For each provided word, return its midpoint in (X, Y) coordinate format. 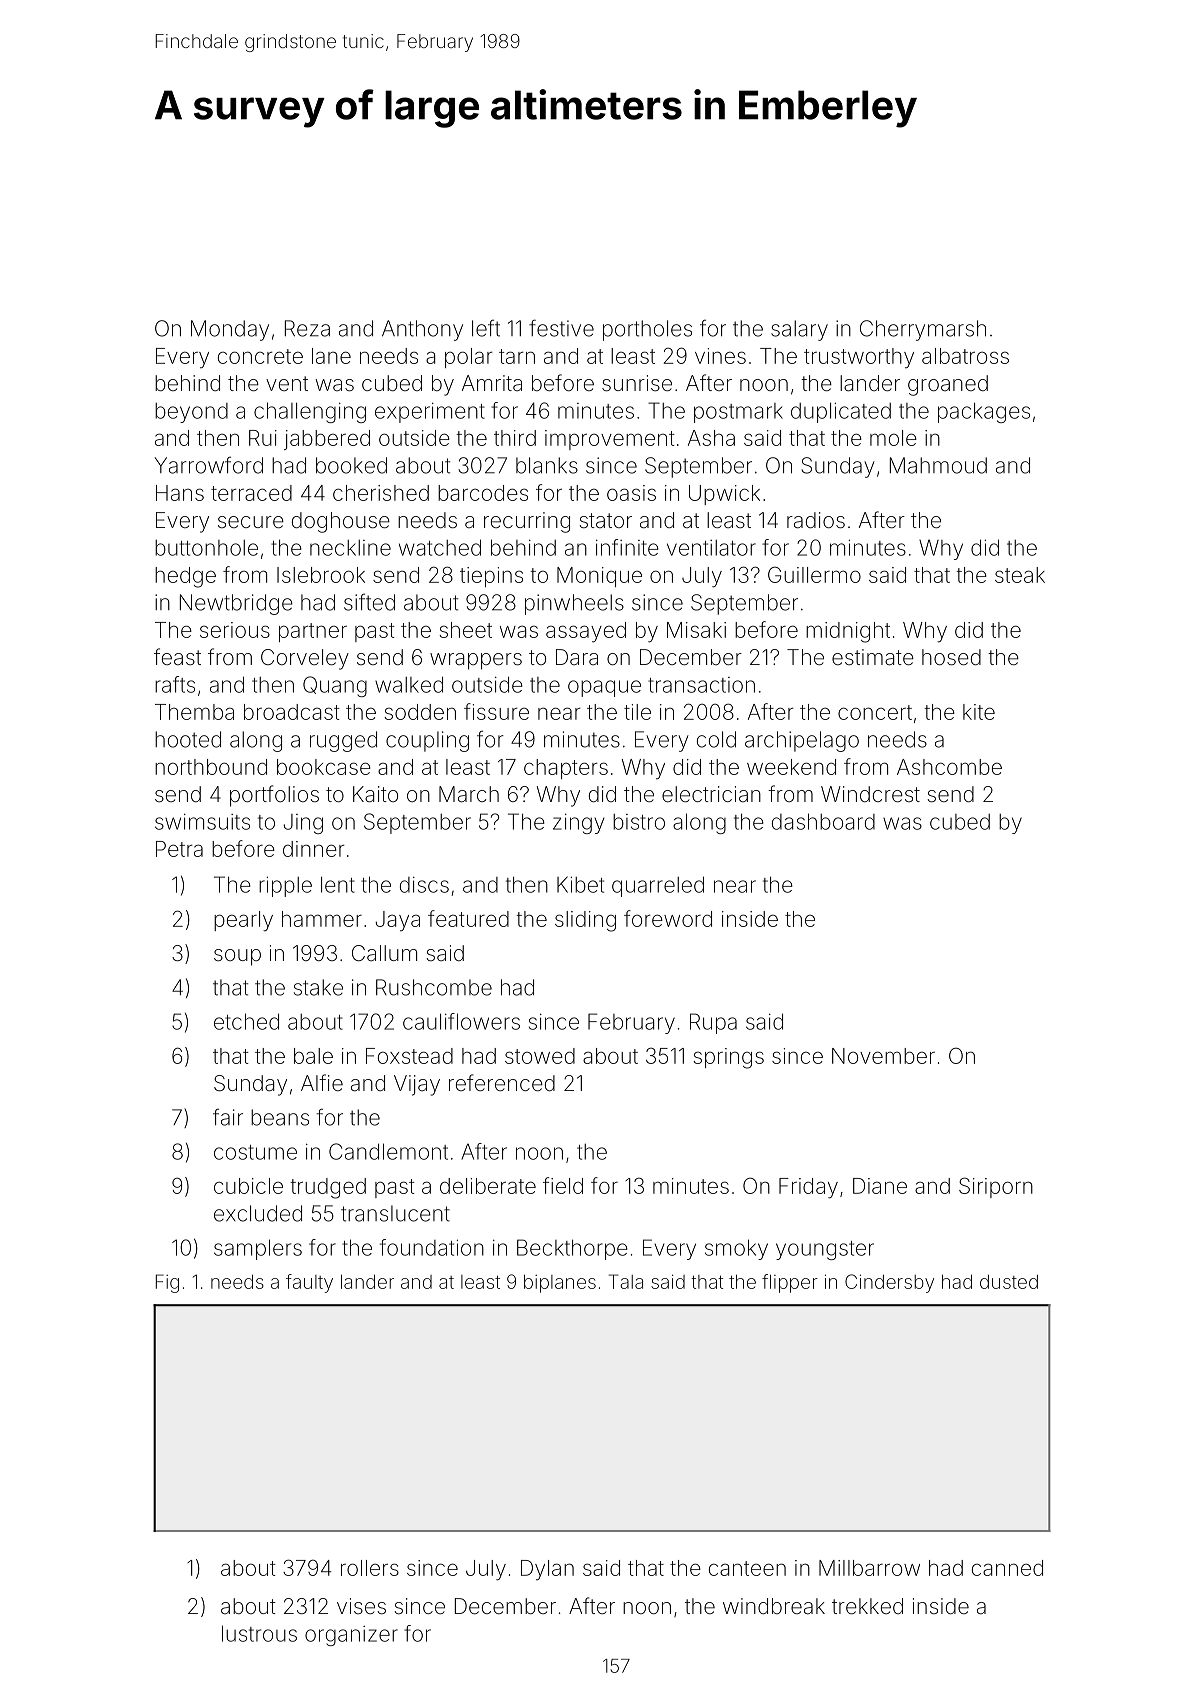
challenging (310, 412)
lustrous (259, 1633)
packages (984, 412)
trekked (867, 1606)
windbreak (774, 1606)
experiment (430, 413)
